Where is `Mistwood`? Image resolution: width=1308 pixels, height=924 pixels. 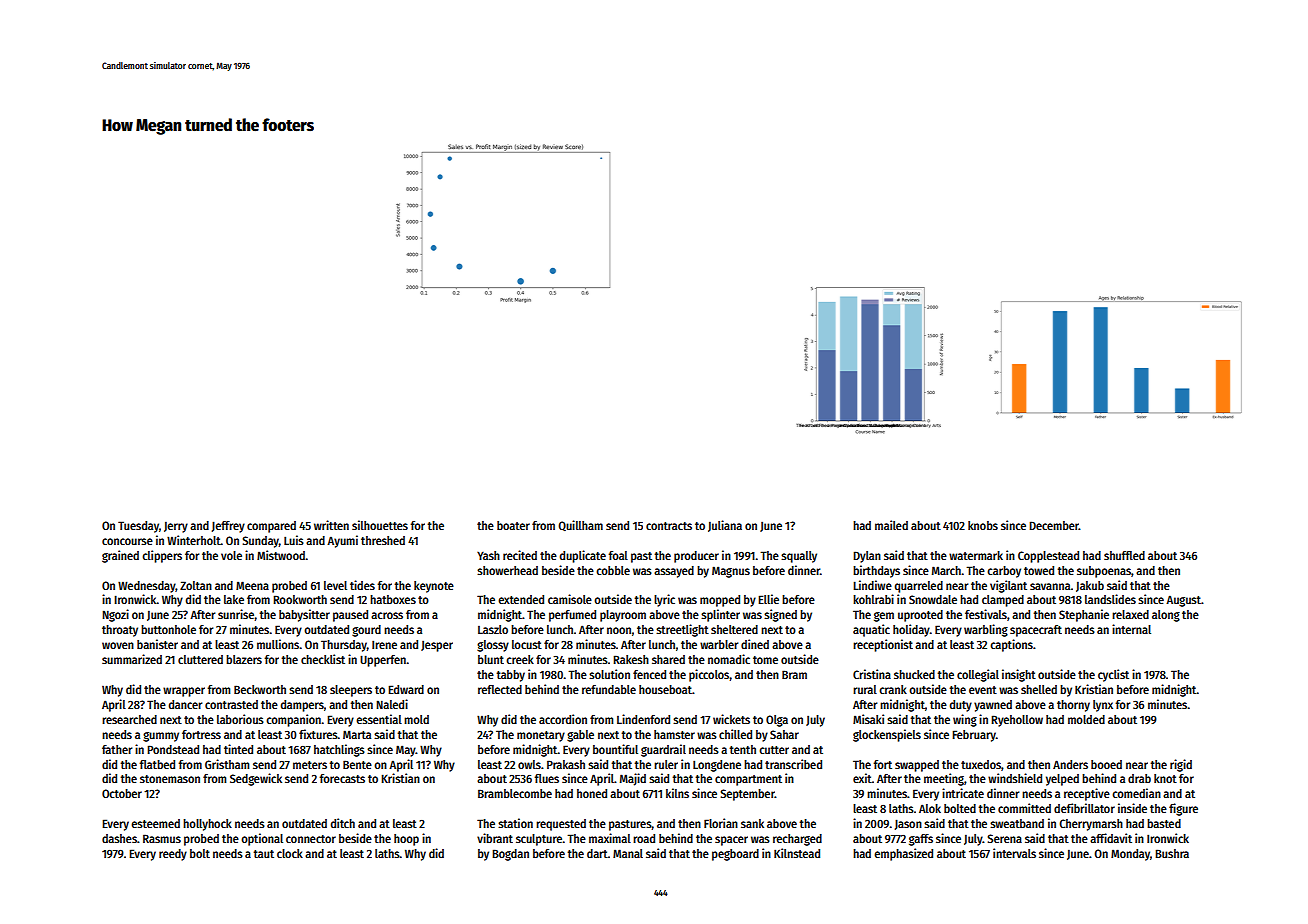
Mistwood is located at coordinates (281, 555).
